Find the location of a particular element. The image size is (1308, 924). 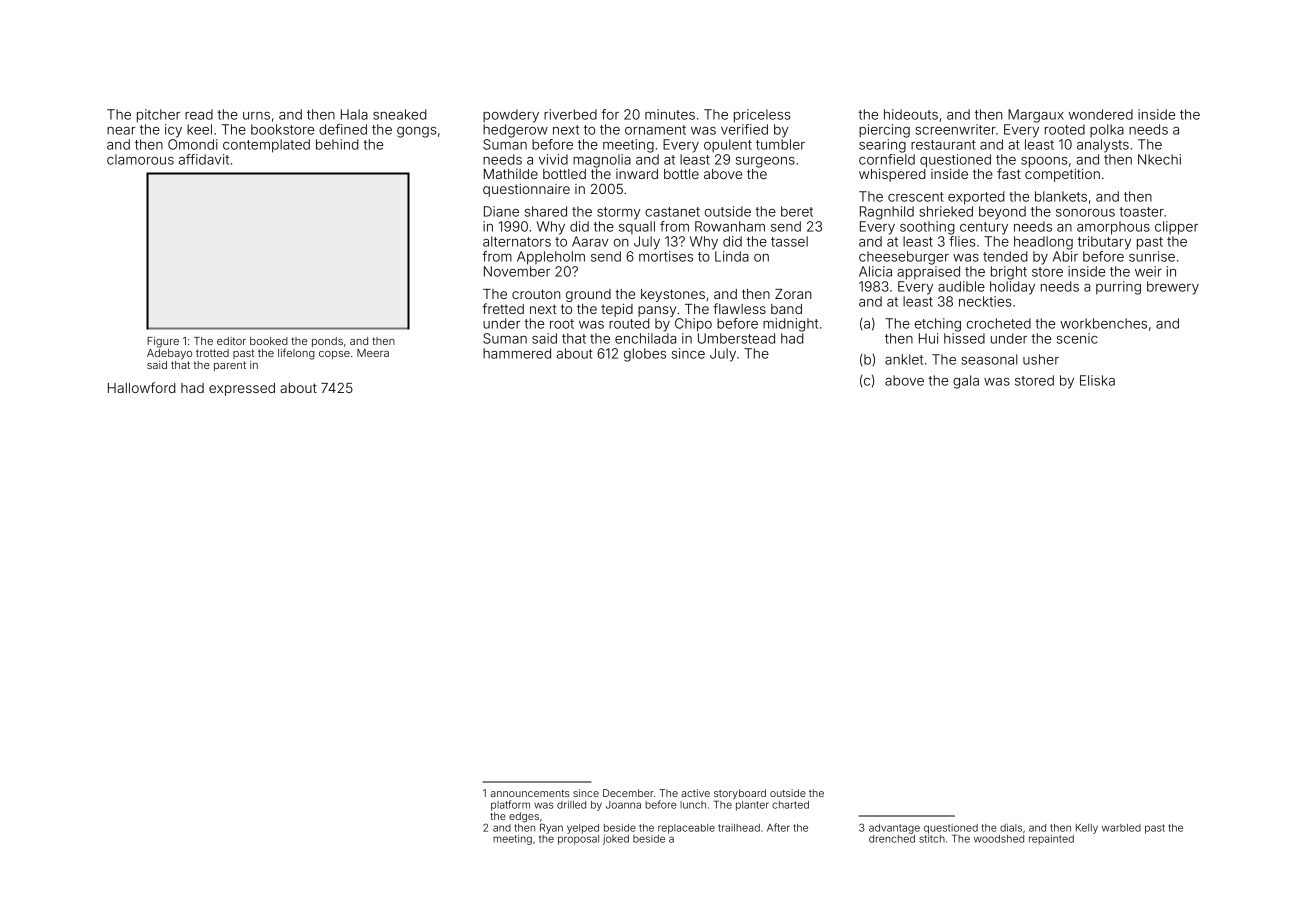

storyboard is located at coordinates (740, 794).
